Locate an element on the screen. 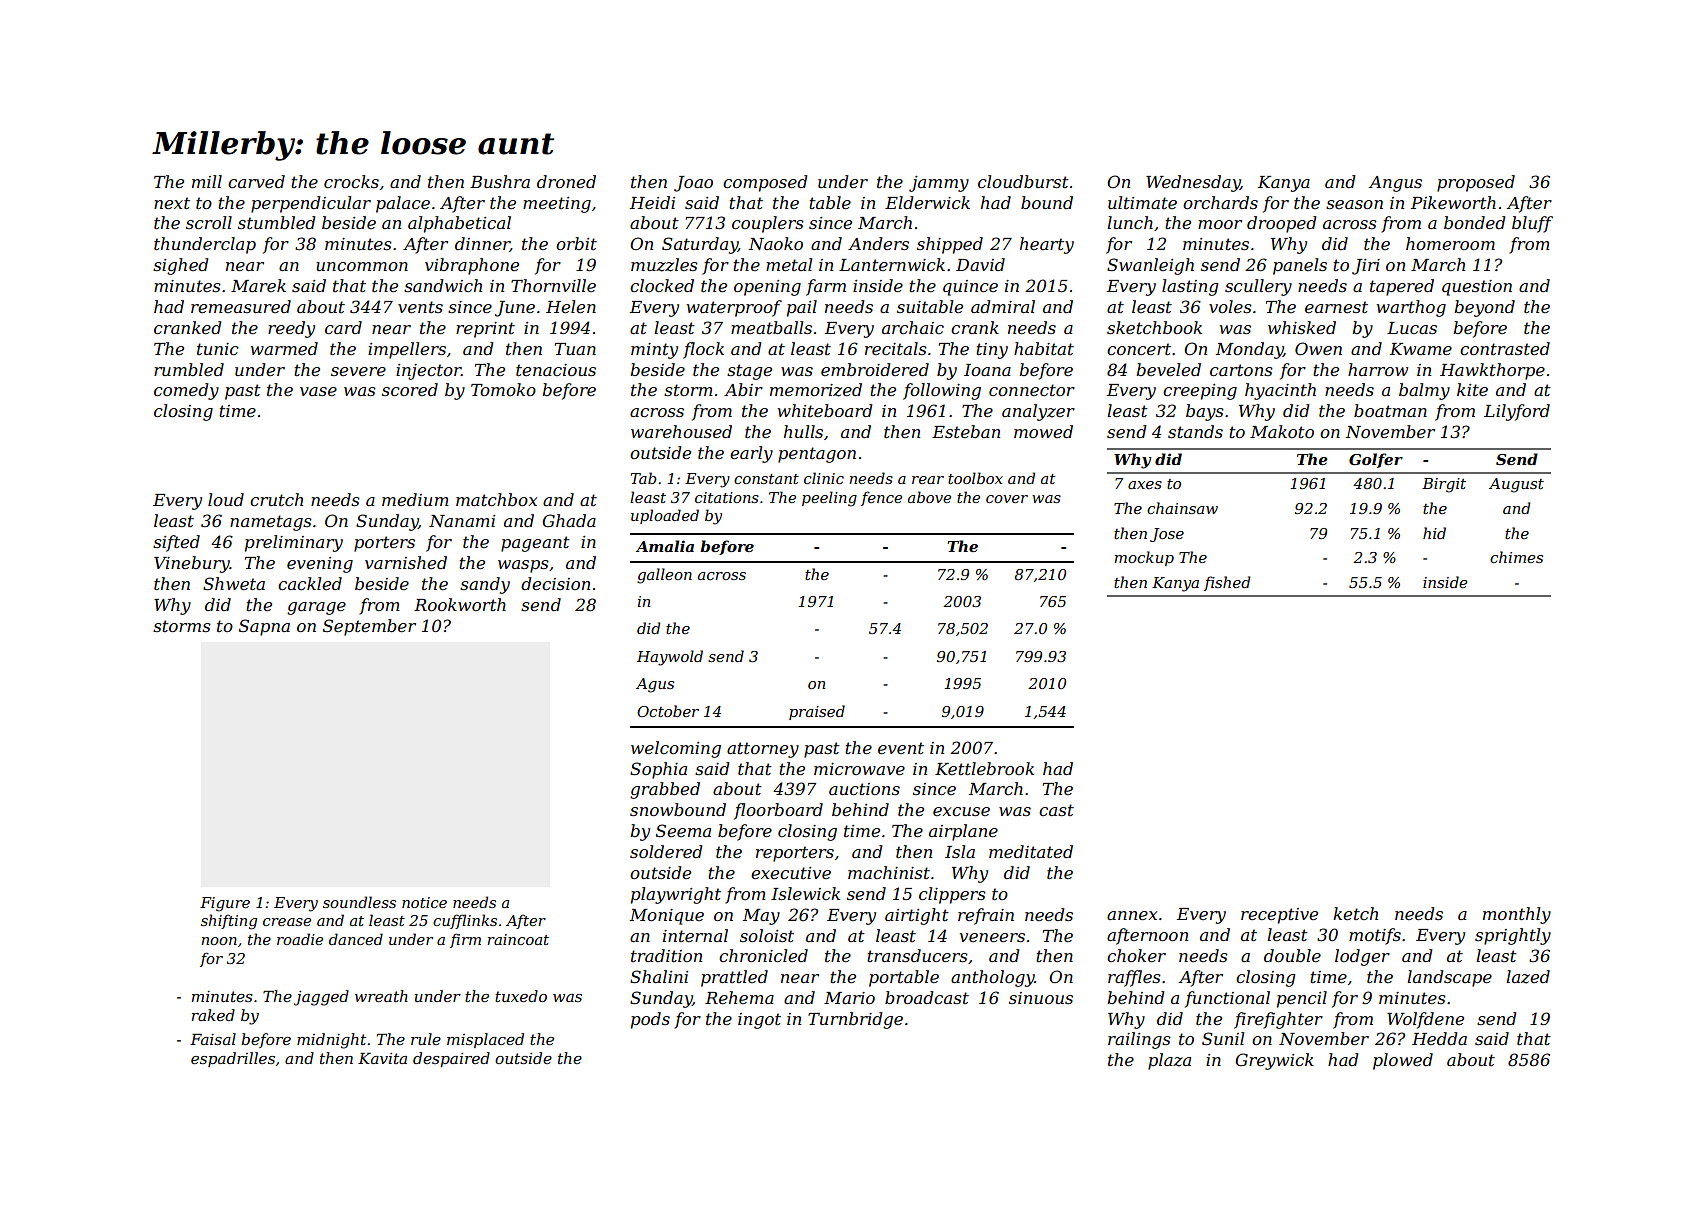 The height and width of the screenshot is (1205, 1704). card is located at coordinates (343, 327).
